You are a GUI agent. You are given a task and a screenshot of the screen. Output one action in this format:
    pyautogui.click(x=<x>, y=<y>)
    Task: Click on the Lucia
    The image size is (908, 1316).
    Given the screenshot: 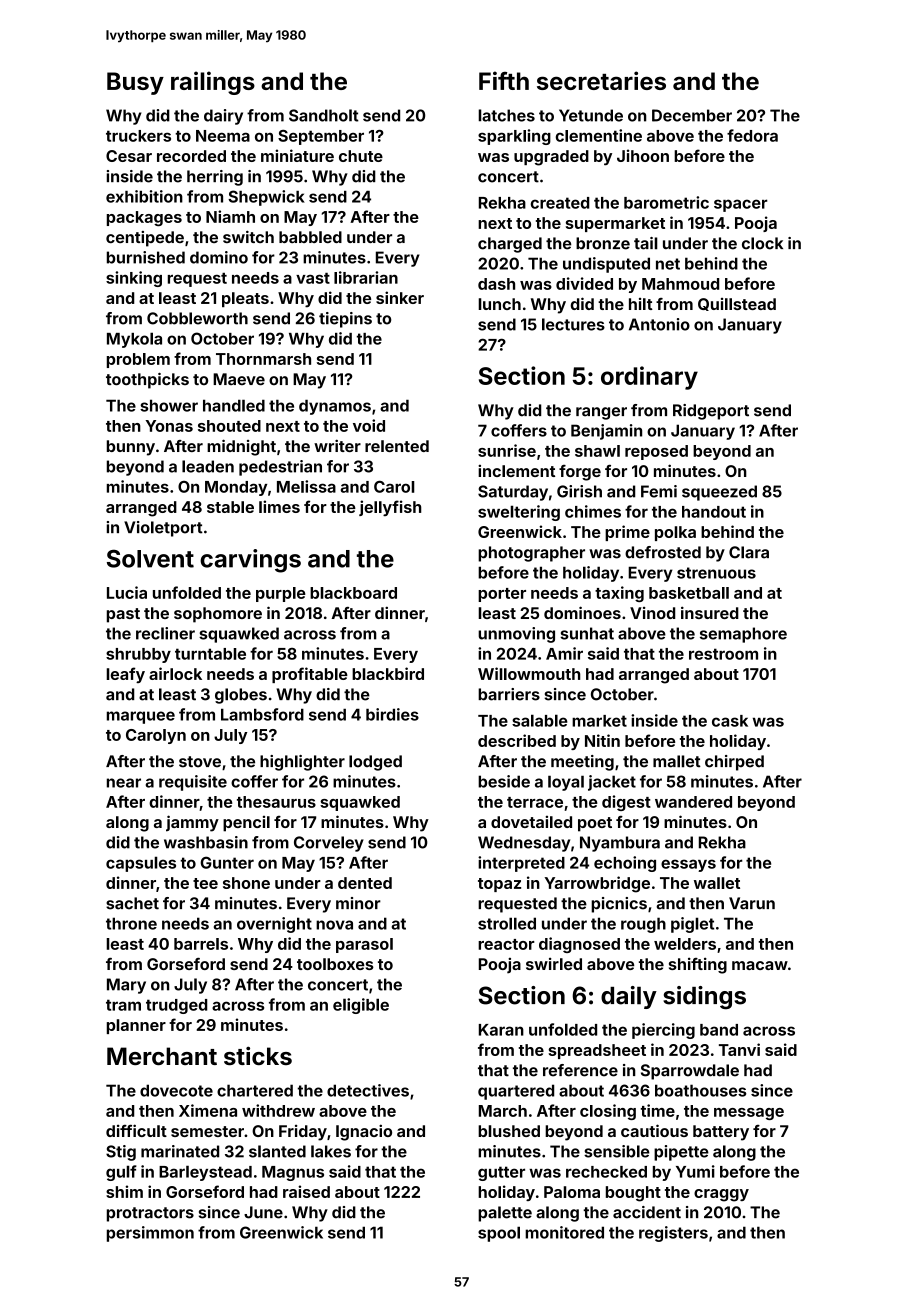 What is the action you would take?
    pyautogui.click(x=127, y=592)
